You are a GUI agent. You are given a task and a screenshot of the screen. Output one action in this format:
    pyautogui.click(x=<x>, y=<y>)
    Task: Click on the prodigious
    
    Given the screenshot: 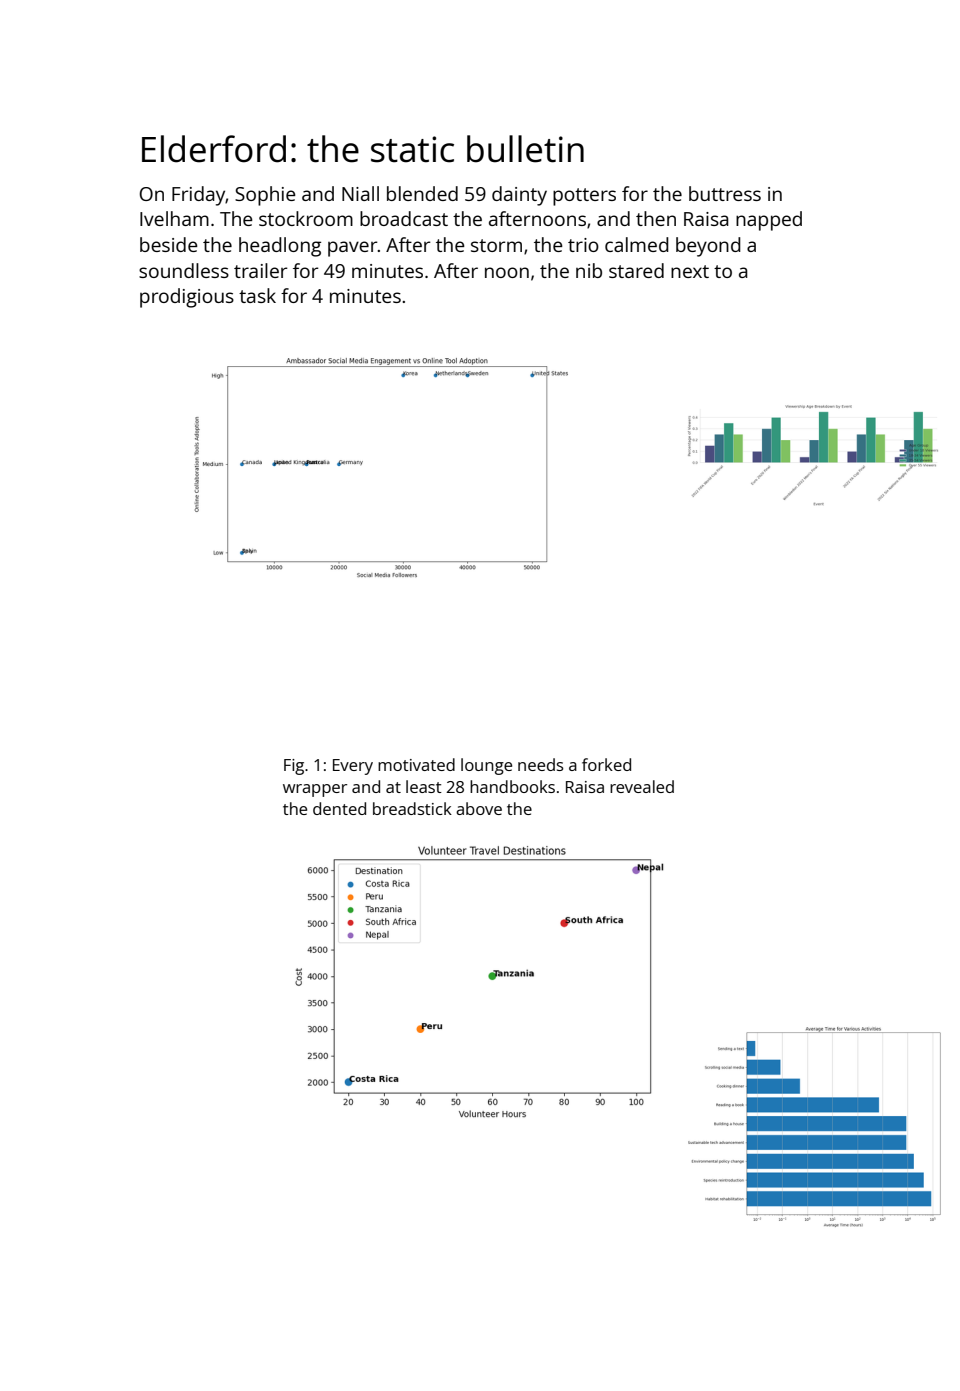 What is the action you would take?
    pyautogui.click(x=187, y=298)
